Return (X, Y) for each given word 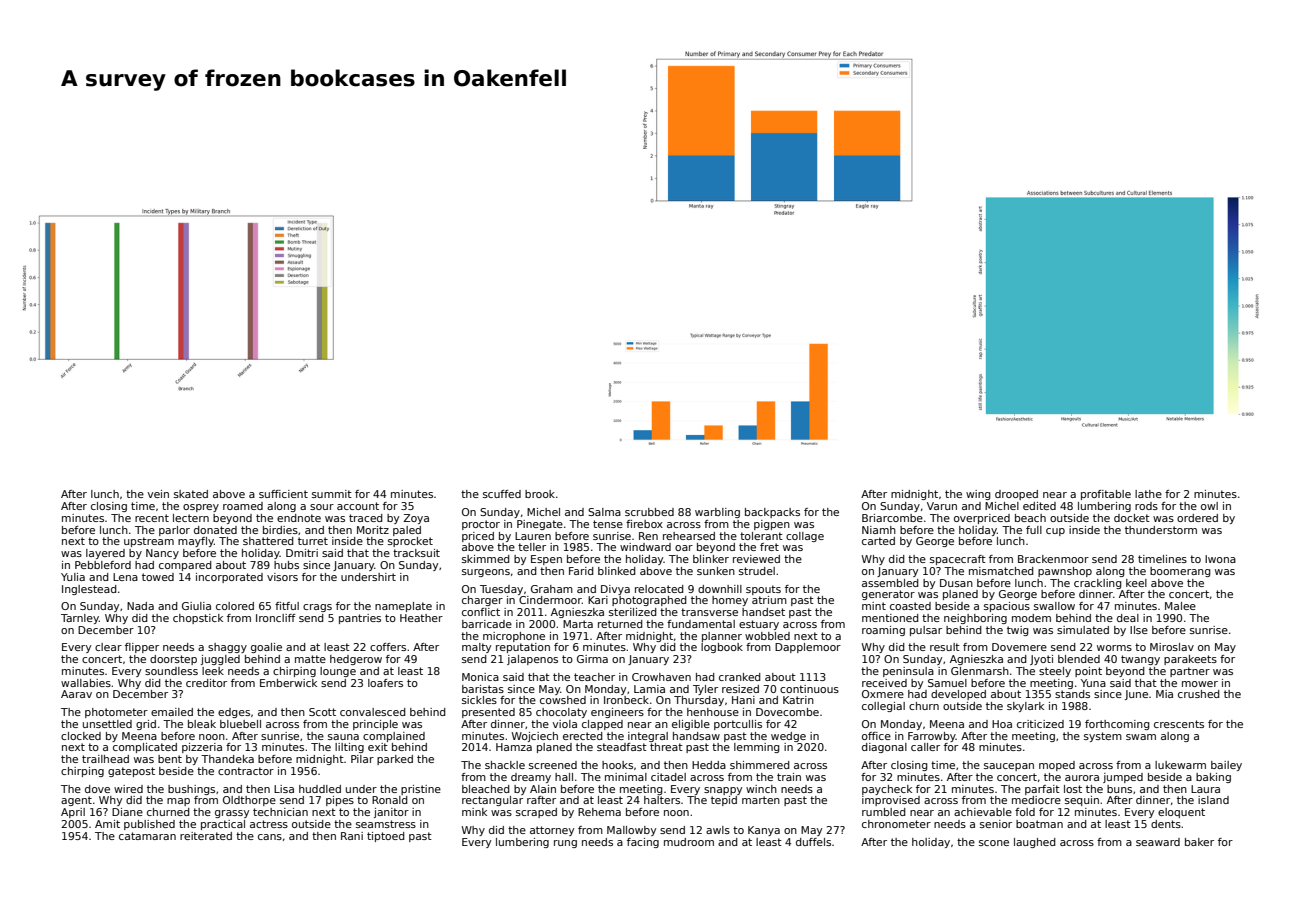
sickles (479, 700)
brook (540, 494)
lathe (1148, 494)
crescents (1179, 724)
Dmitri (302, 553)
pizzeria (202, 748)
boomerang (1180, 572)
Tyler (705, 690)
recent (152, 518)
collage (805, 537)
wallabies (86, 683)
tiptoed (386, 837)
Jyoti (1041, 660)
